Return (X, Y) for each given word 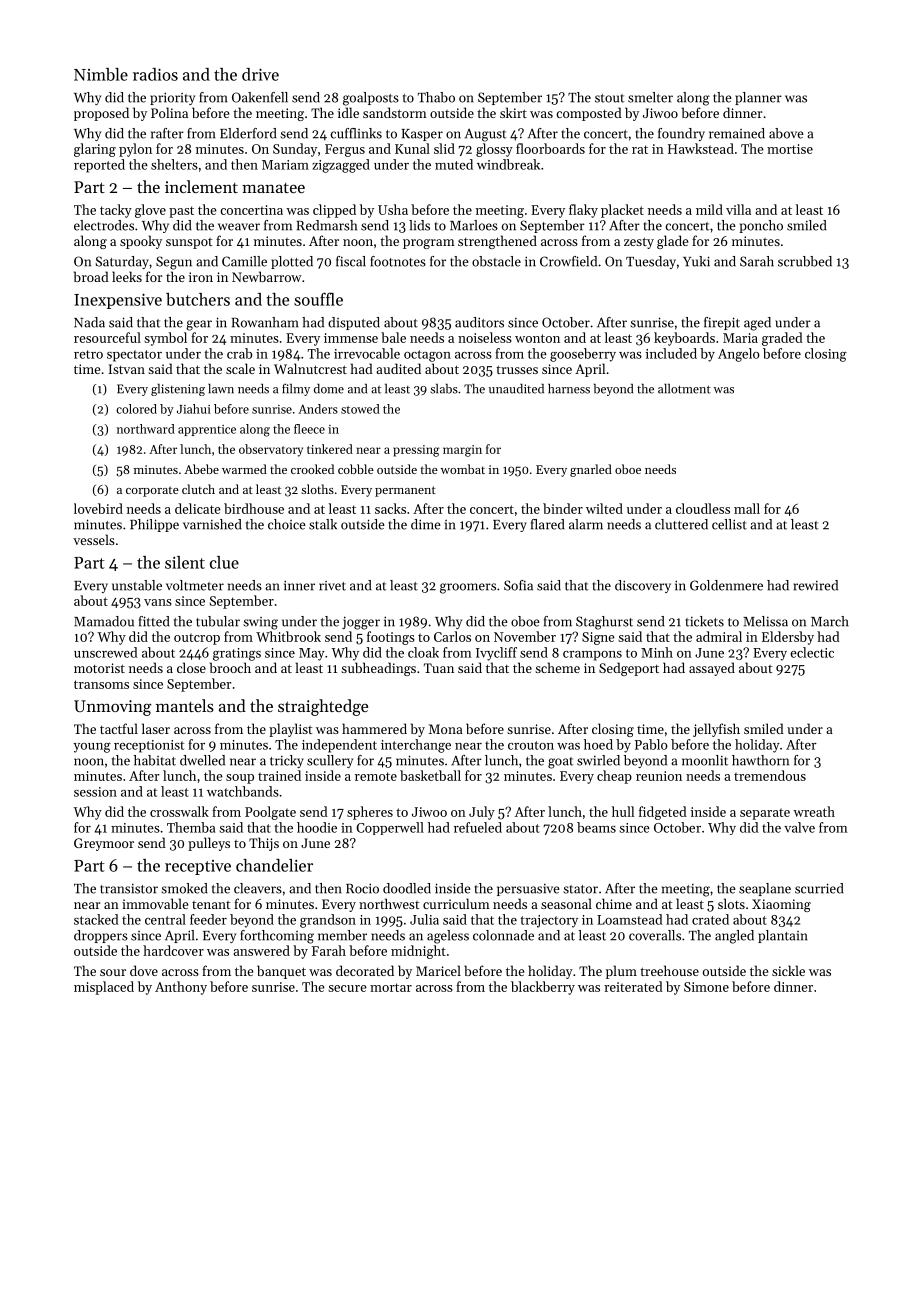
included (671, 353)
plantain (783, 936)
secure (347, 988)
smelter (650, 97)
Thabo (436, 97)
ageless (448, 937)
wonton (537, 338)
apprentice (207, 430)
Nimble (101, 74)
